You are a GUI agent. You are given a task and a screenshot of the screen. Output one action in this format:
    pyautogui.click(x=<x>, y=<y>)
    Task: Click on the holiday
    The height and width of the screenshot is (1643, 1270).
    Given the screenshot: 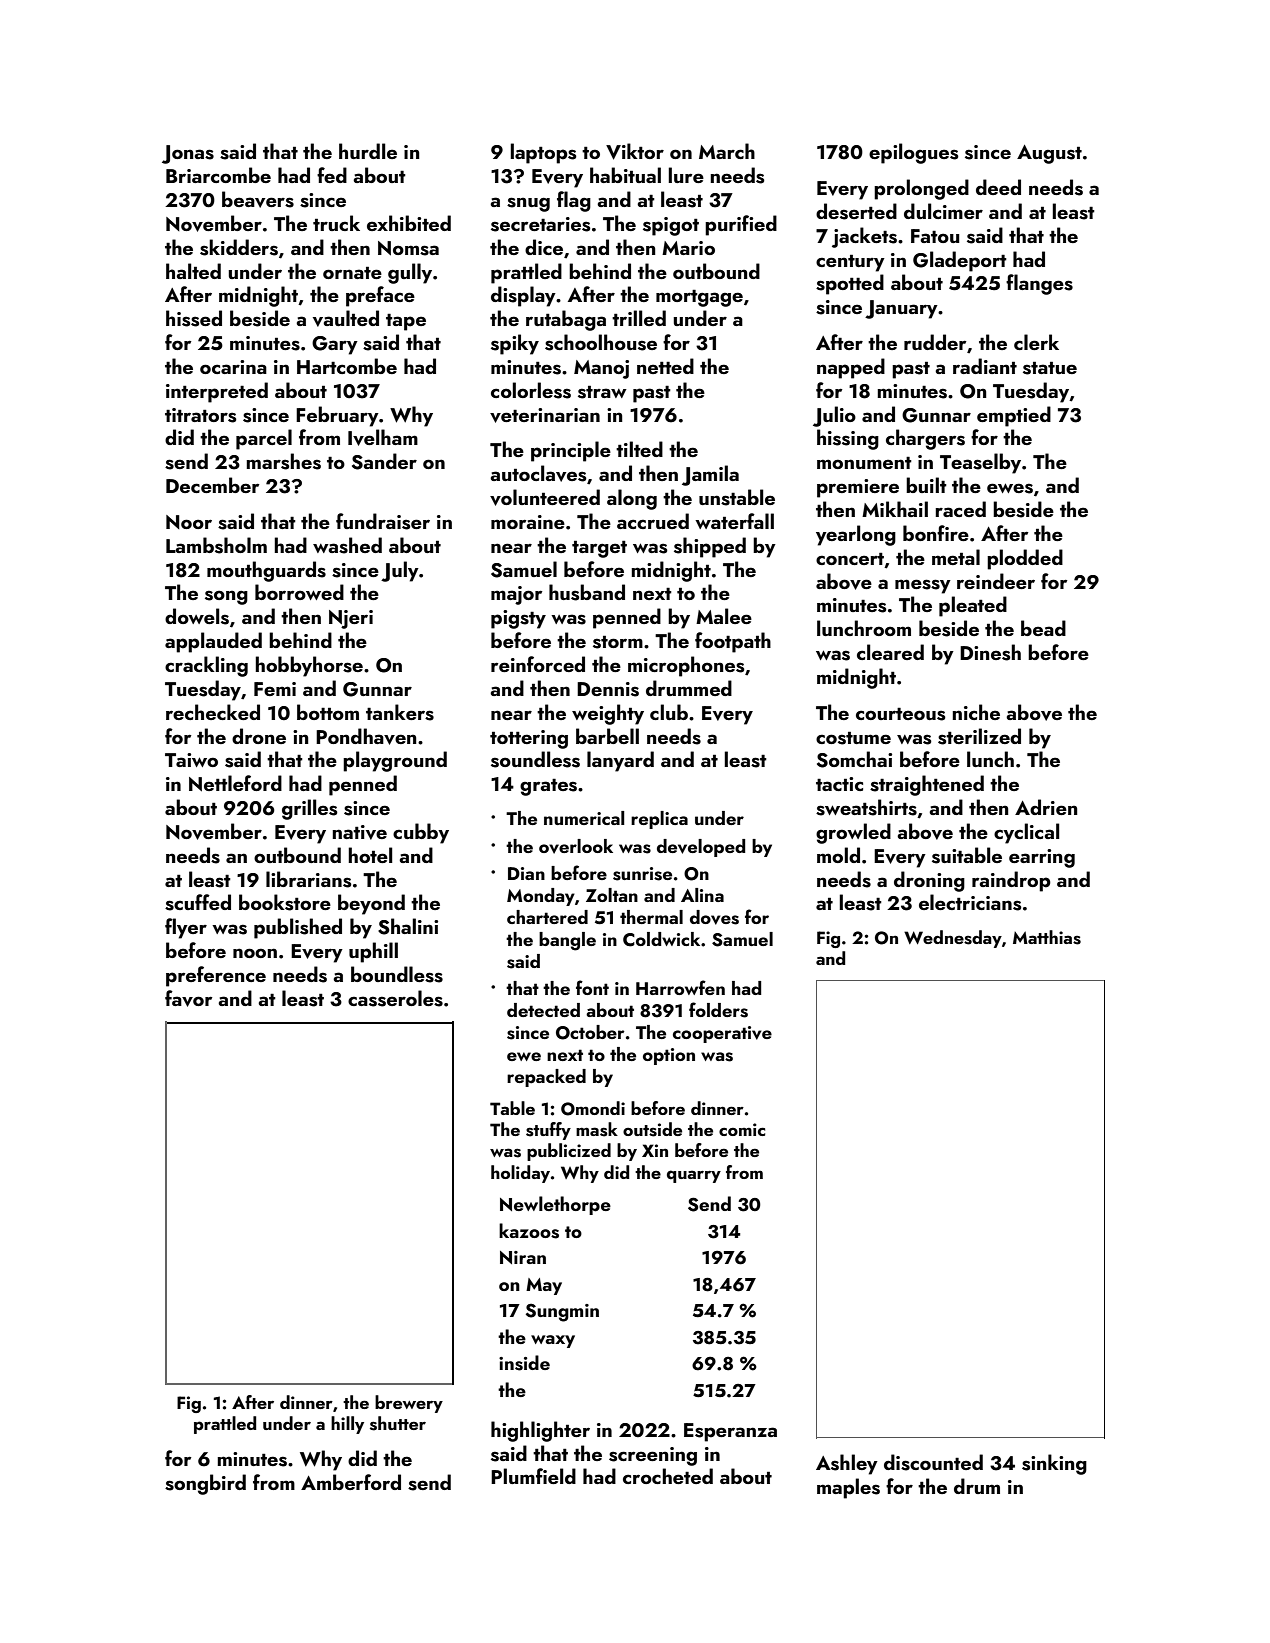 What is the action you would take?
    pyautogui.click(x=520, y=1174)
